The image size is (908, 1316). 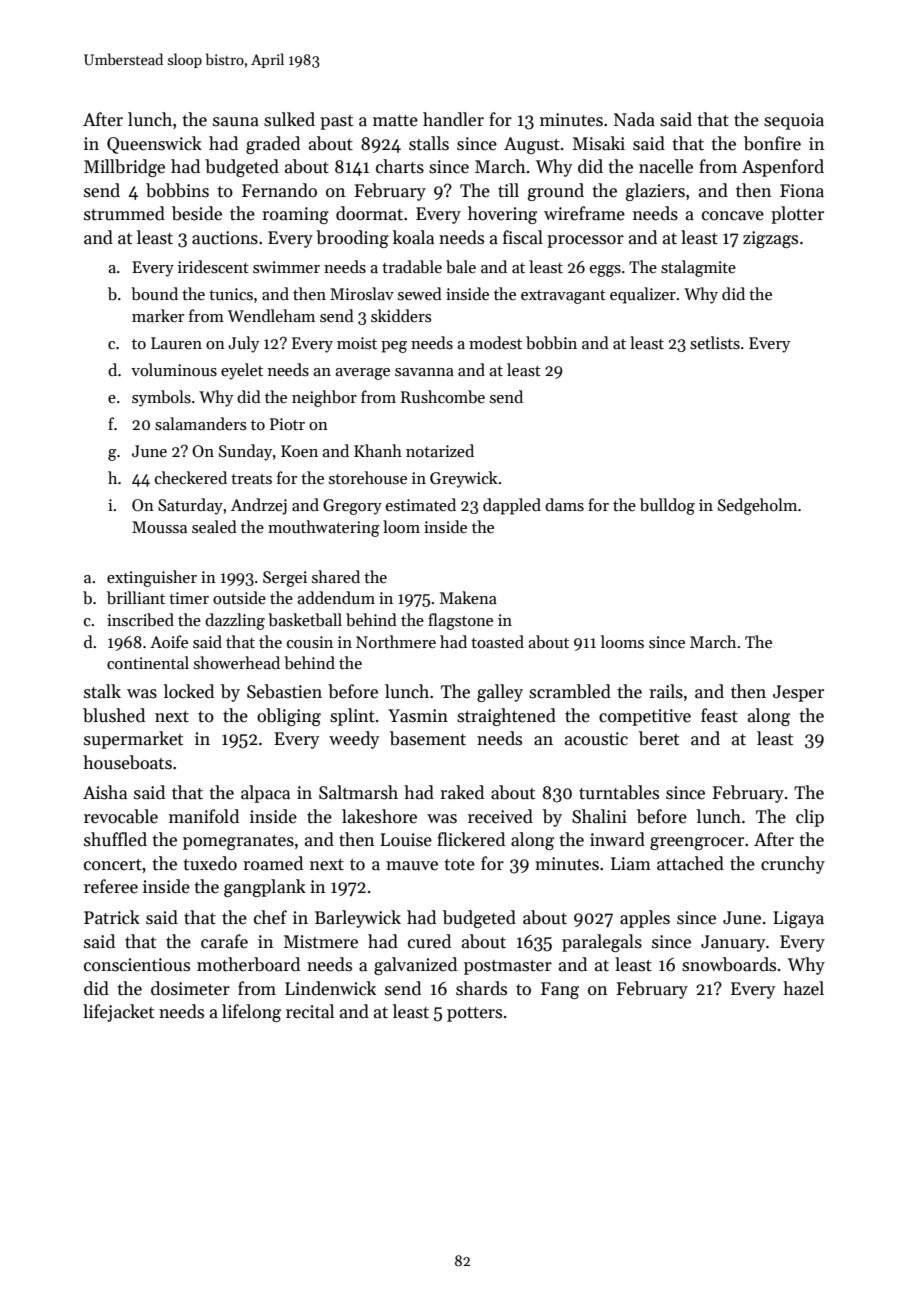 What do you see at coordinates (154, 145) in the screenshot?
I see `Queenswick` at bounding box center [154, 145].
